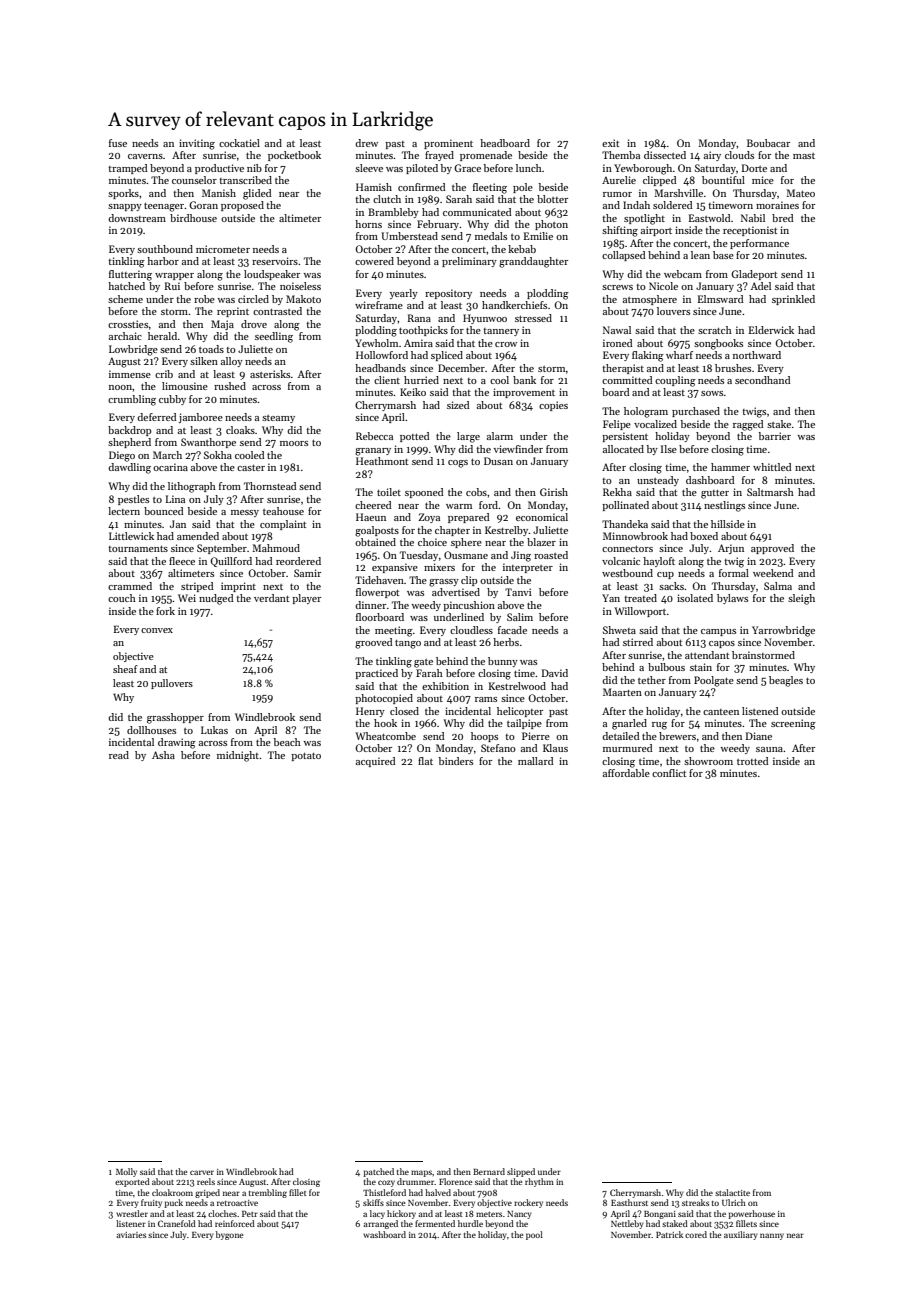 The height and width of the document is (1308, 924). Describe the element at coordinates (486, 156) in the document. I see `promenade` at that location.
